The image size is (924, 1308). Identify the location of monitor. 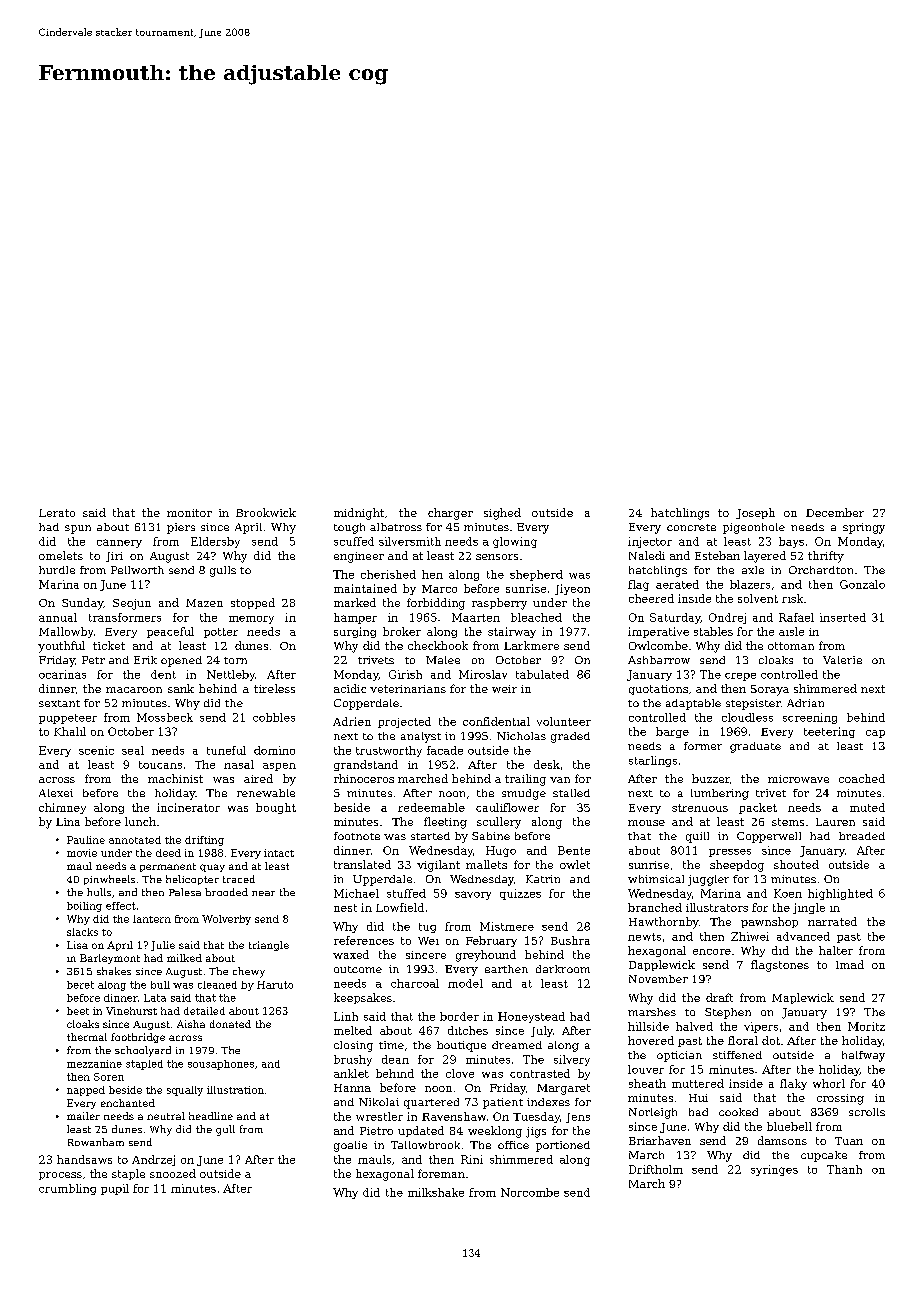
(189, 513).
